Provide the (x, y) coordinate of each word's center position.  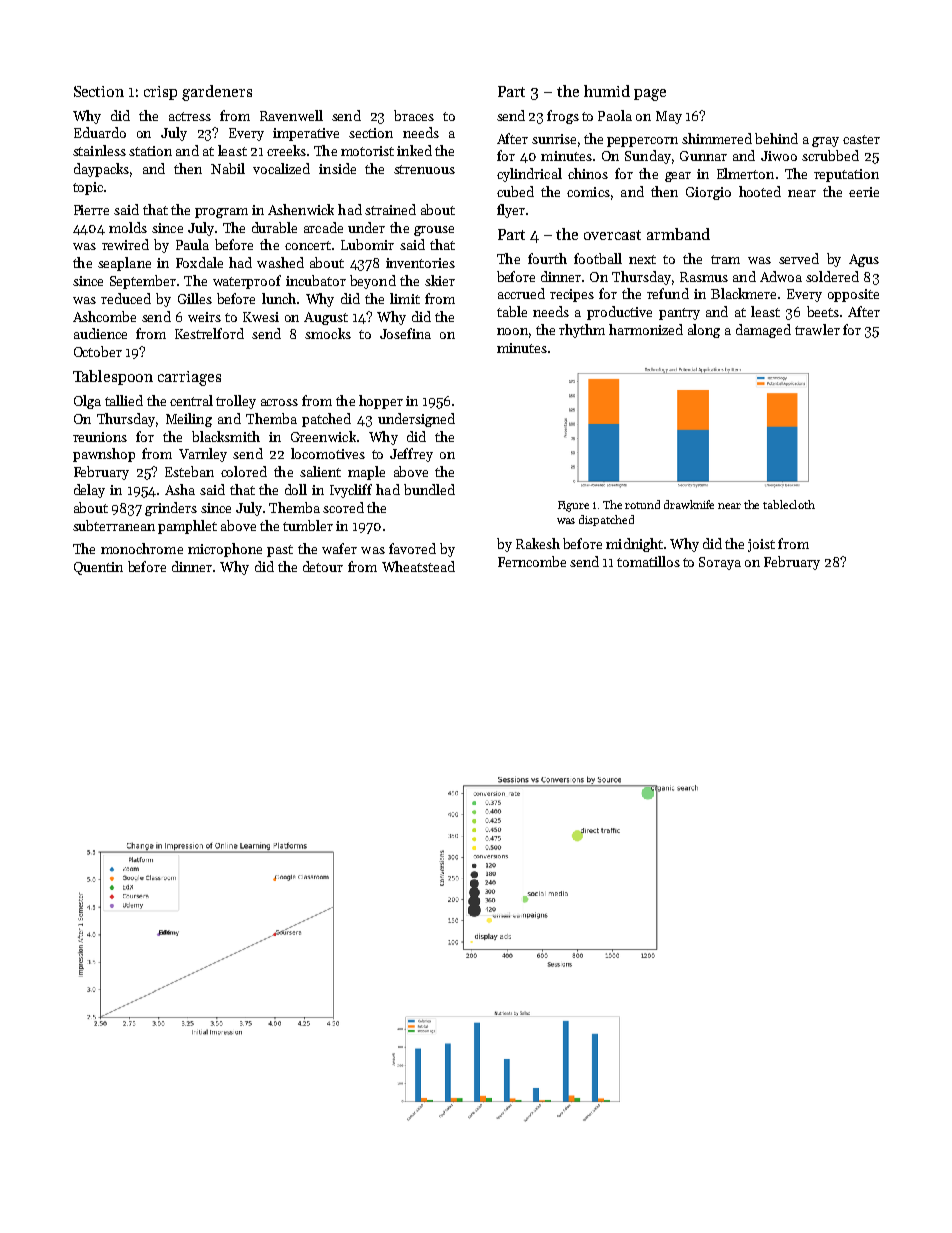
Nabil (228, 168)
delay (89, 491)
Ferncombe (532, 561)
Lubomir (367, 244)
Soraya (720, 563)
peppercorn (642, 142)
